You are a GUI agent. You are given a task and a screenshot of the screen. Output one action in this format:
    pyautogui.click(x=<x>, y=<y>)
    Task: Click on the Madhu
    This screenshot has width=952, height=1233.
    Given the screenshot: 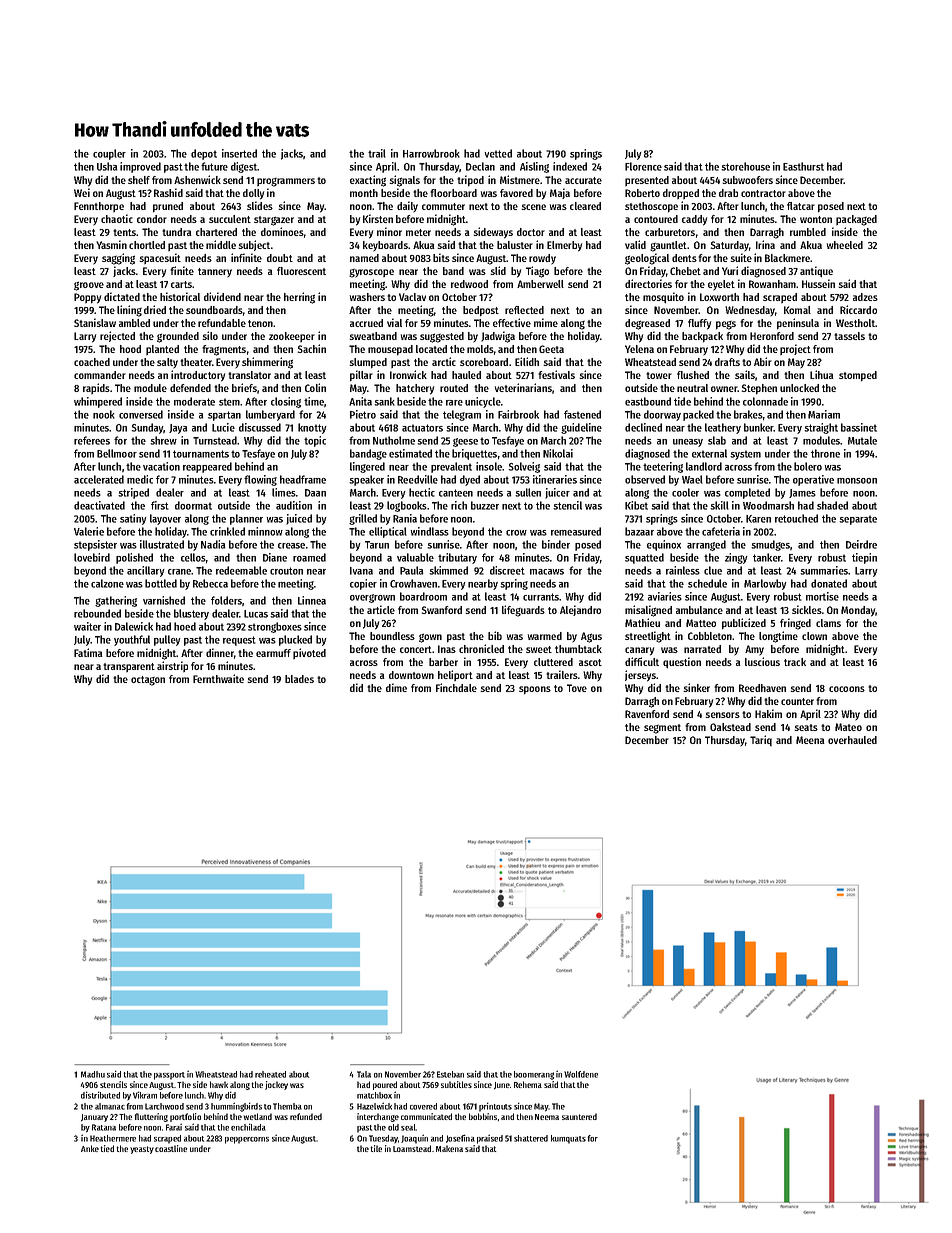 What is the action you would take?
    pyautogui.click(x=93, y=1074)
